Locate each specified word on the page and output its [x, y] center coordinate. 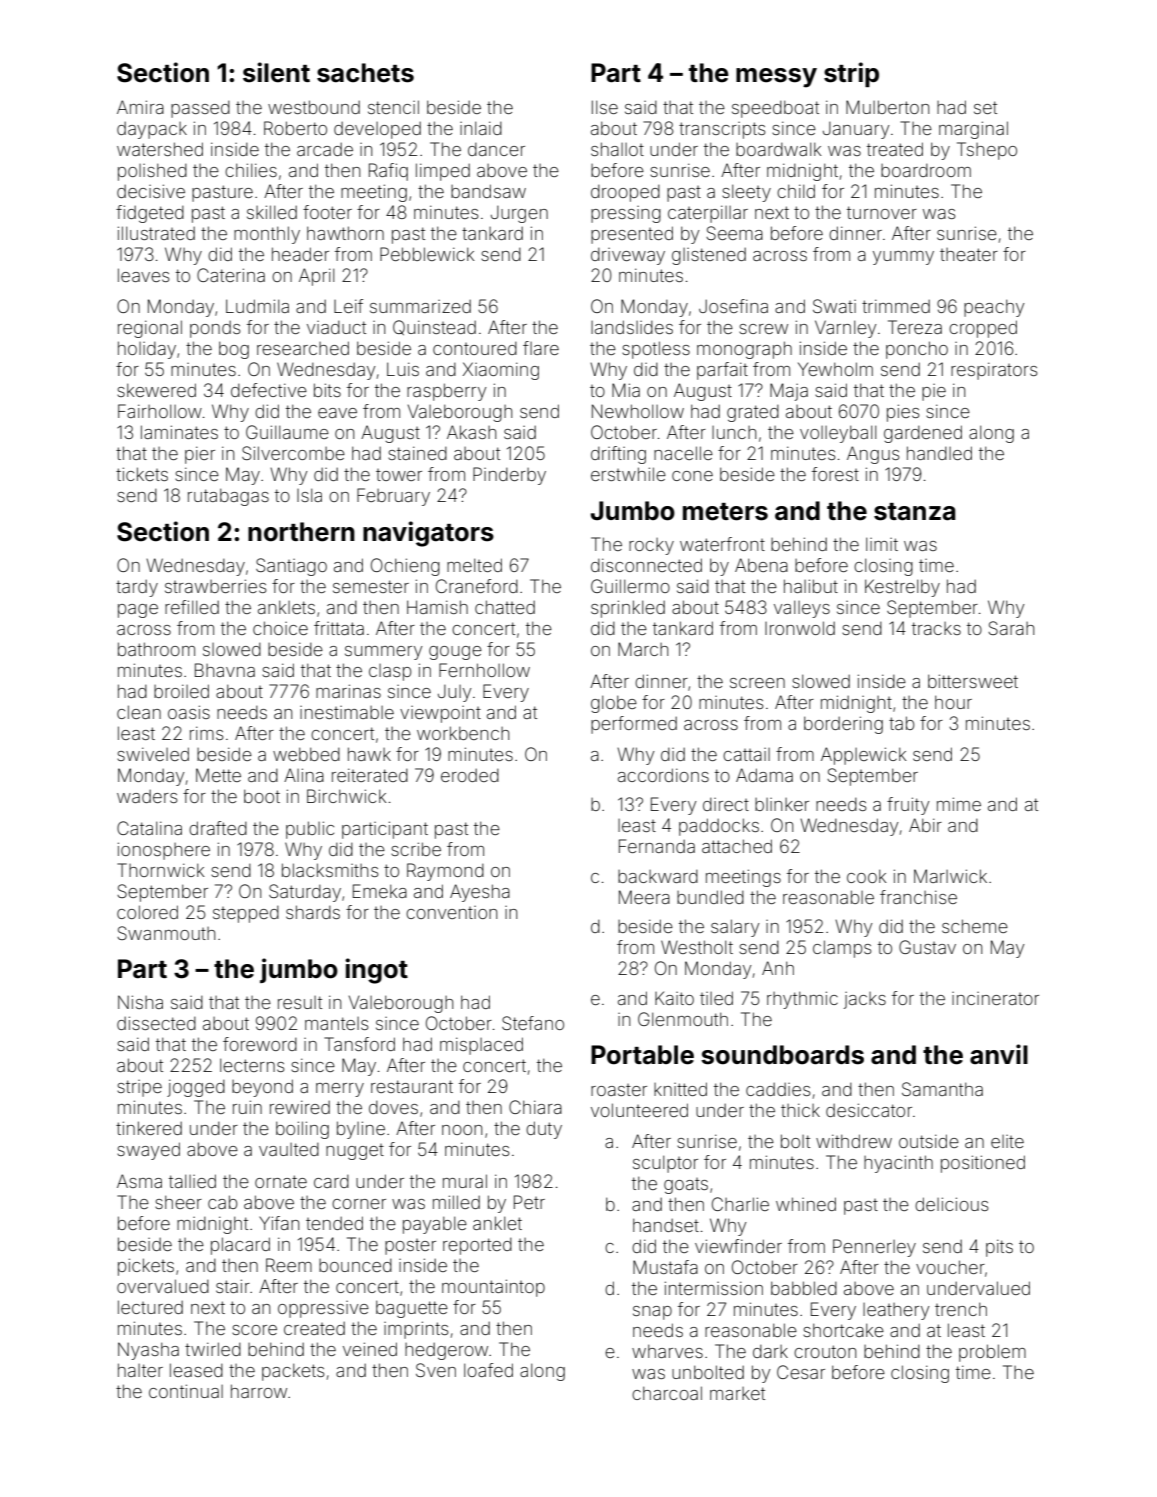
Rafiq [388, 172]
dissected [156, 1023]
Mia [626, 390]
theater [969, 254]
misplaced [481, 1046]
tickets [142, 474]
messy [776, 78]
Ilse [605, 107]
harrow [259, 1391]
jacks [865, 1000]
